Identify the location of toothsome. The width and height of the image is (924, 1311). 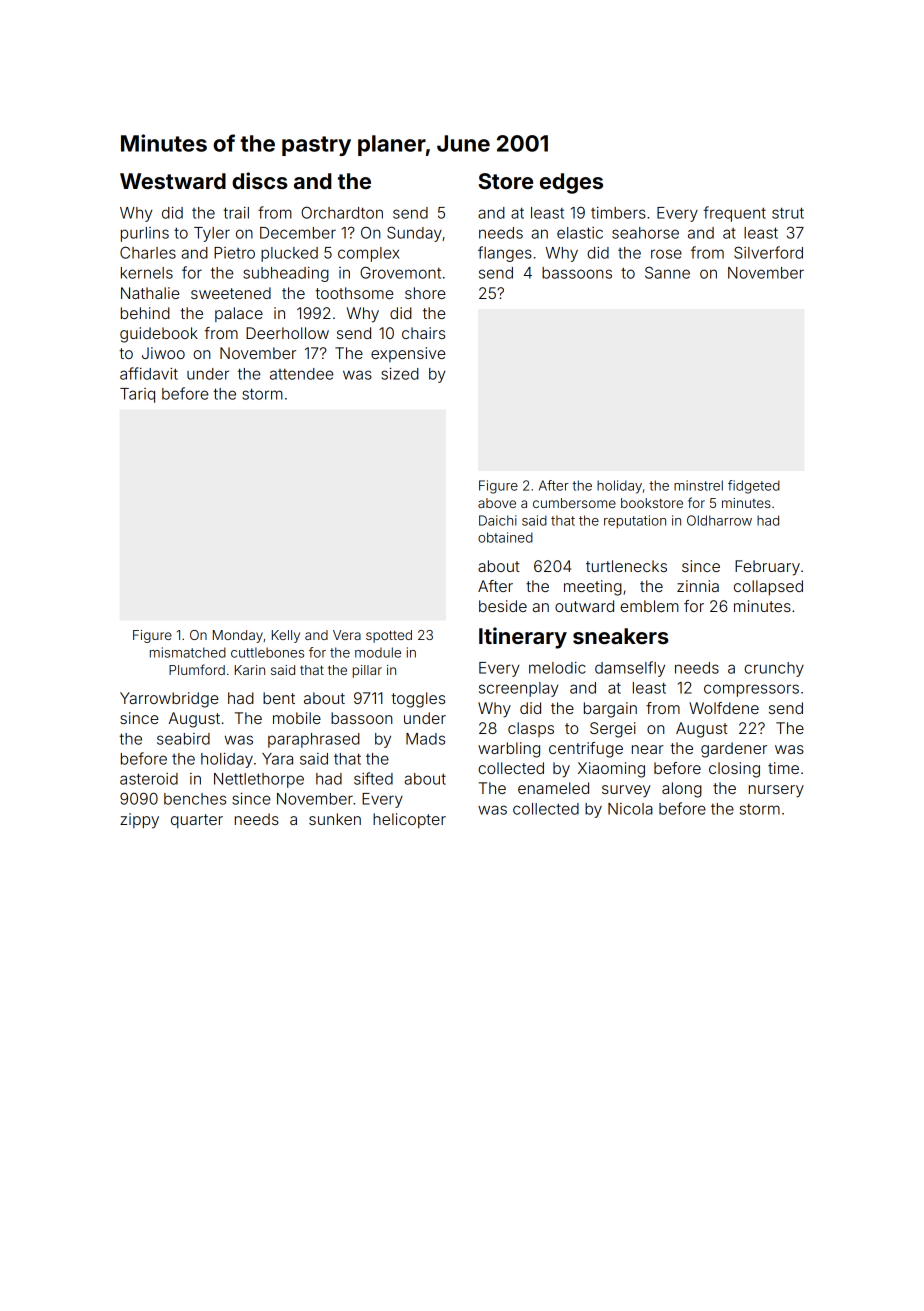
(354, 293).
